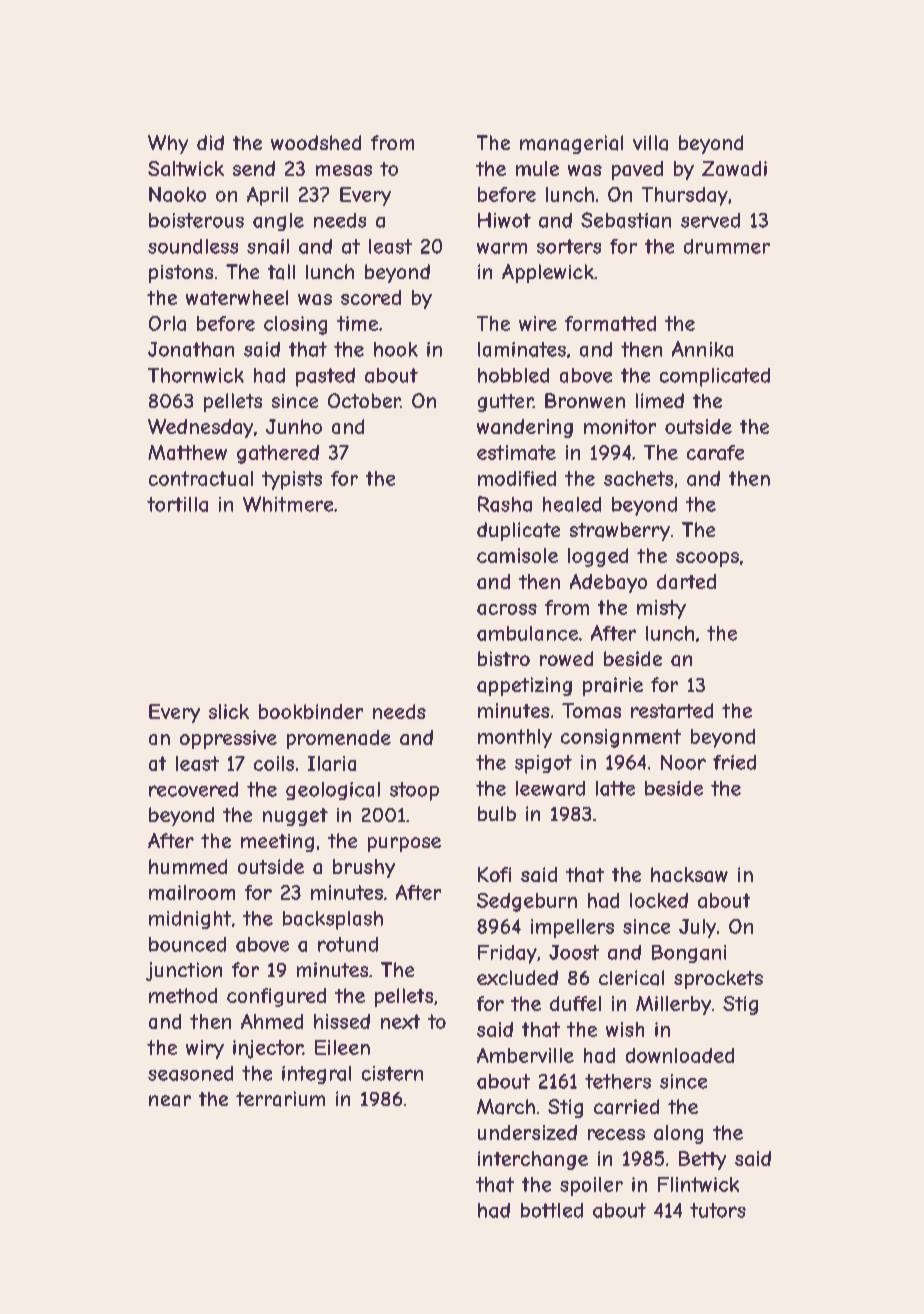  Describe the element at coordinates (502, 248) in the screenshot. I see `warm` at that location.
